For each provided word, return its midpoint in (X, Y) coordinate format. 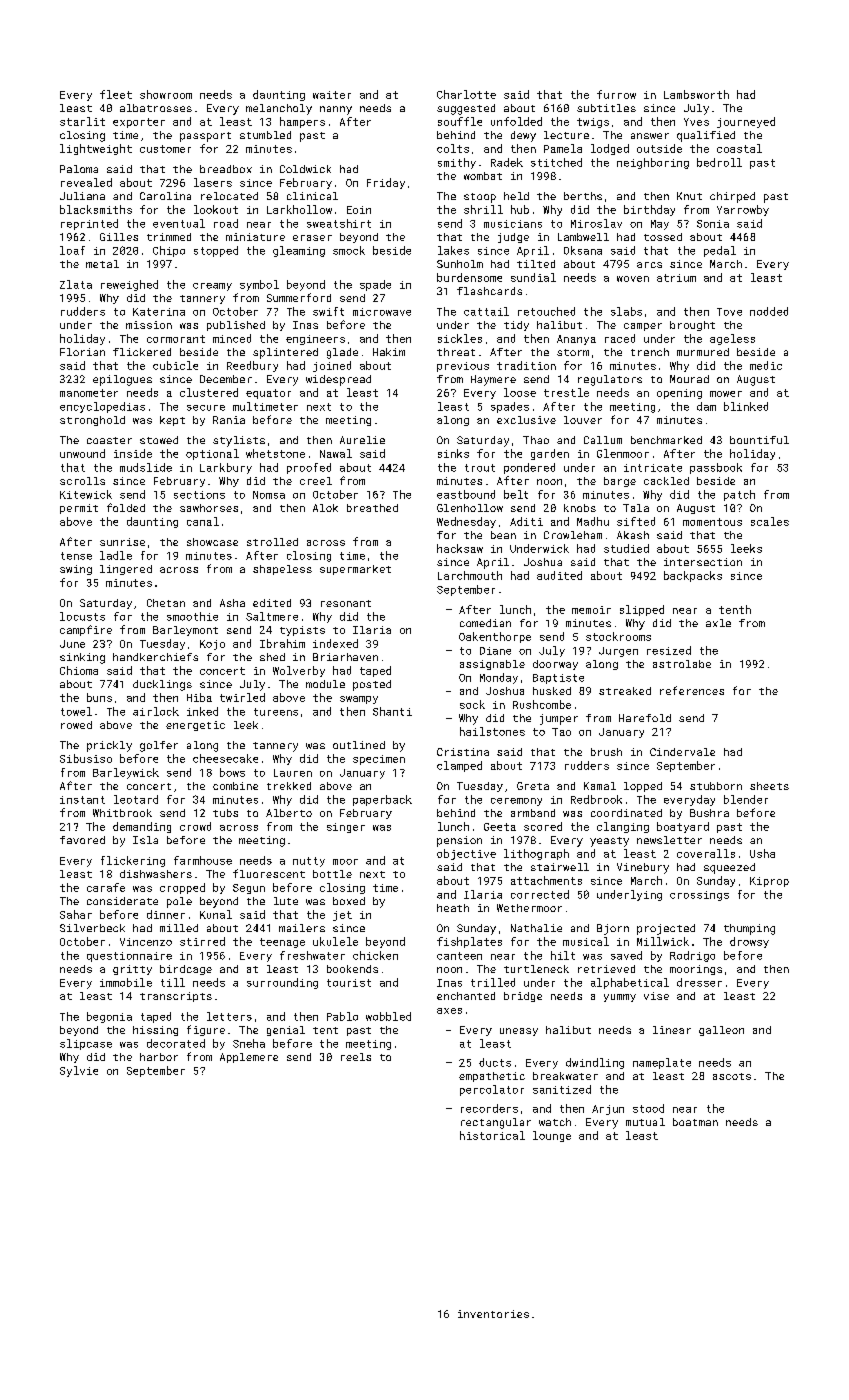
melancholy (279, 109)
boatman (695, 1122)
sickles (460, 338)
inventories (493, 1314)
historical (492, 1135)
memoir (591, 610)
